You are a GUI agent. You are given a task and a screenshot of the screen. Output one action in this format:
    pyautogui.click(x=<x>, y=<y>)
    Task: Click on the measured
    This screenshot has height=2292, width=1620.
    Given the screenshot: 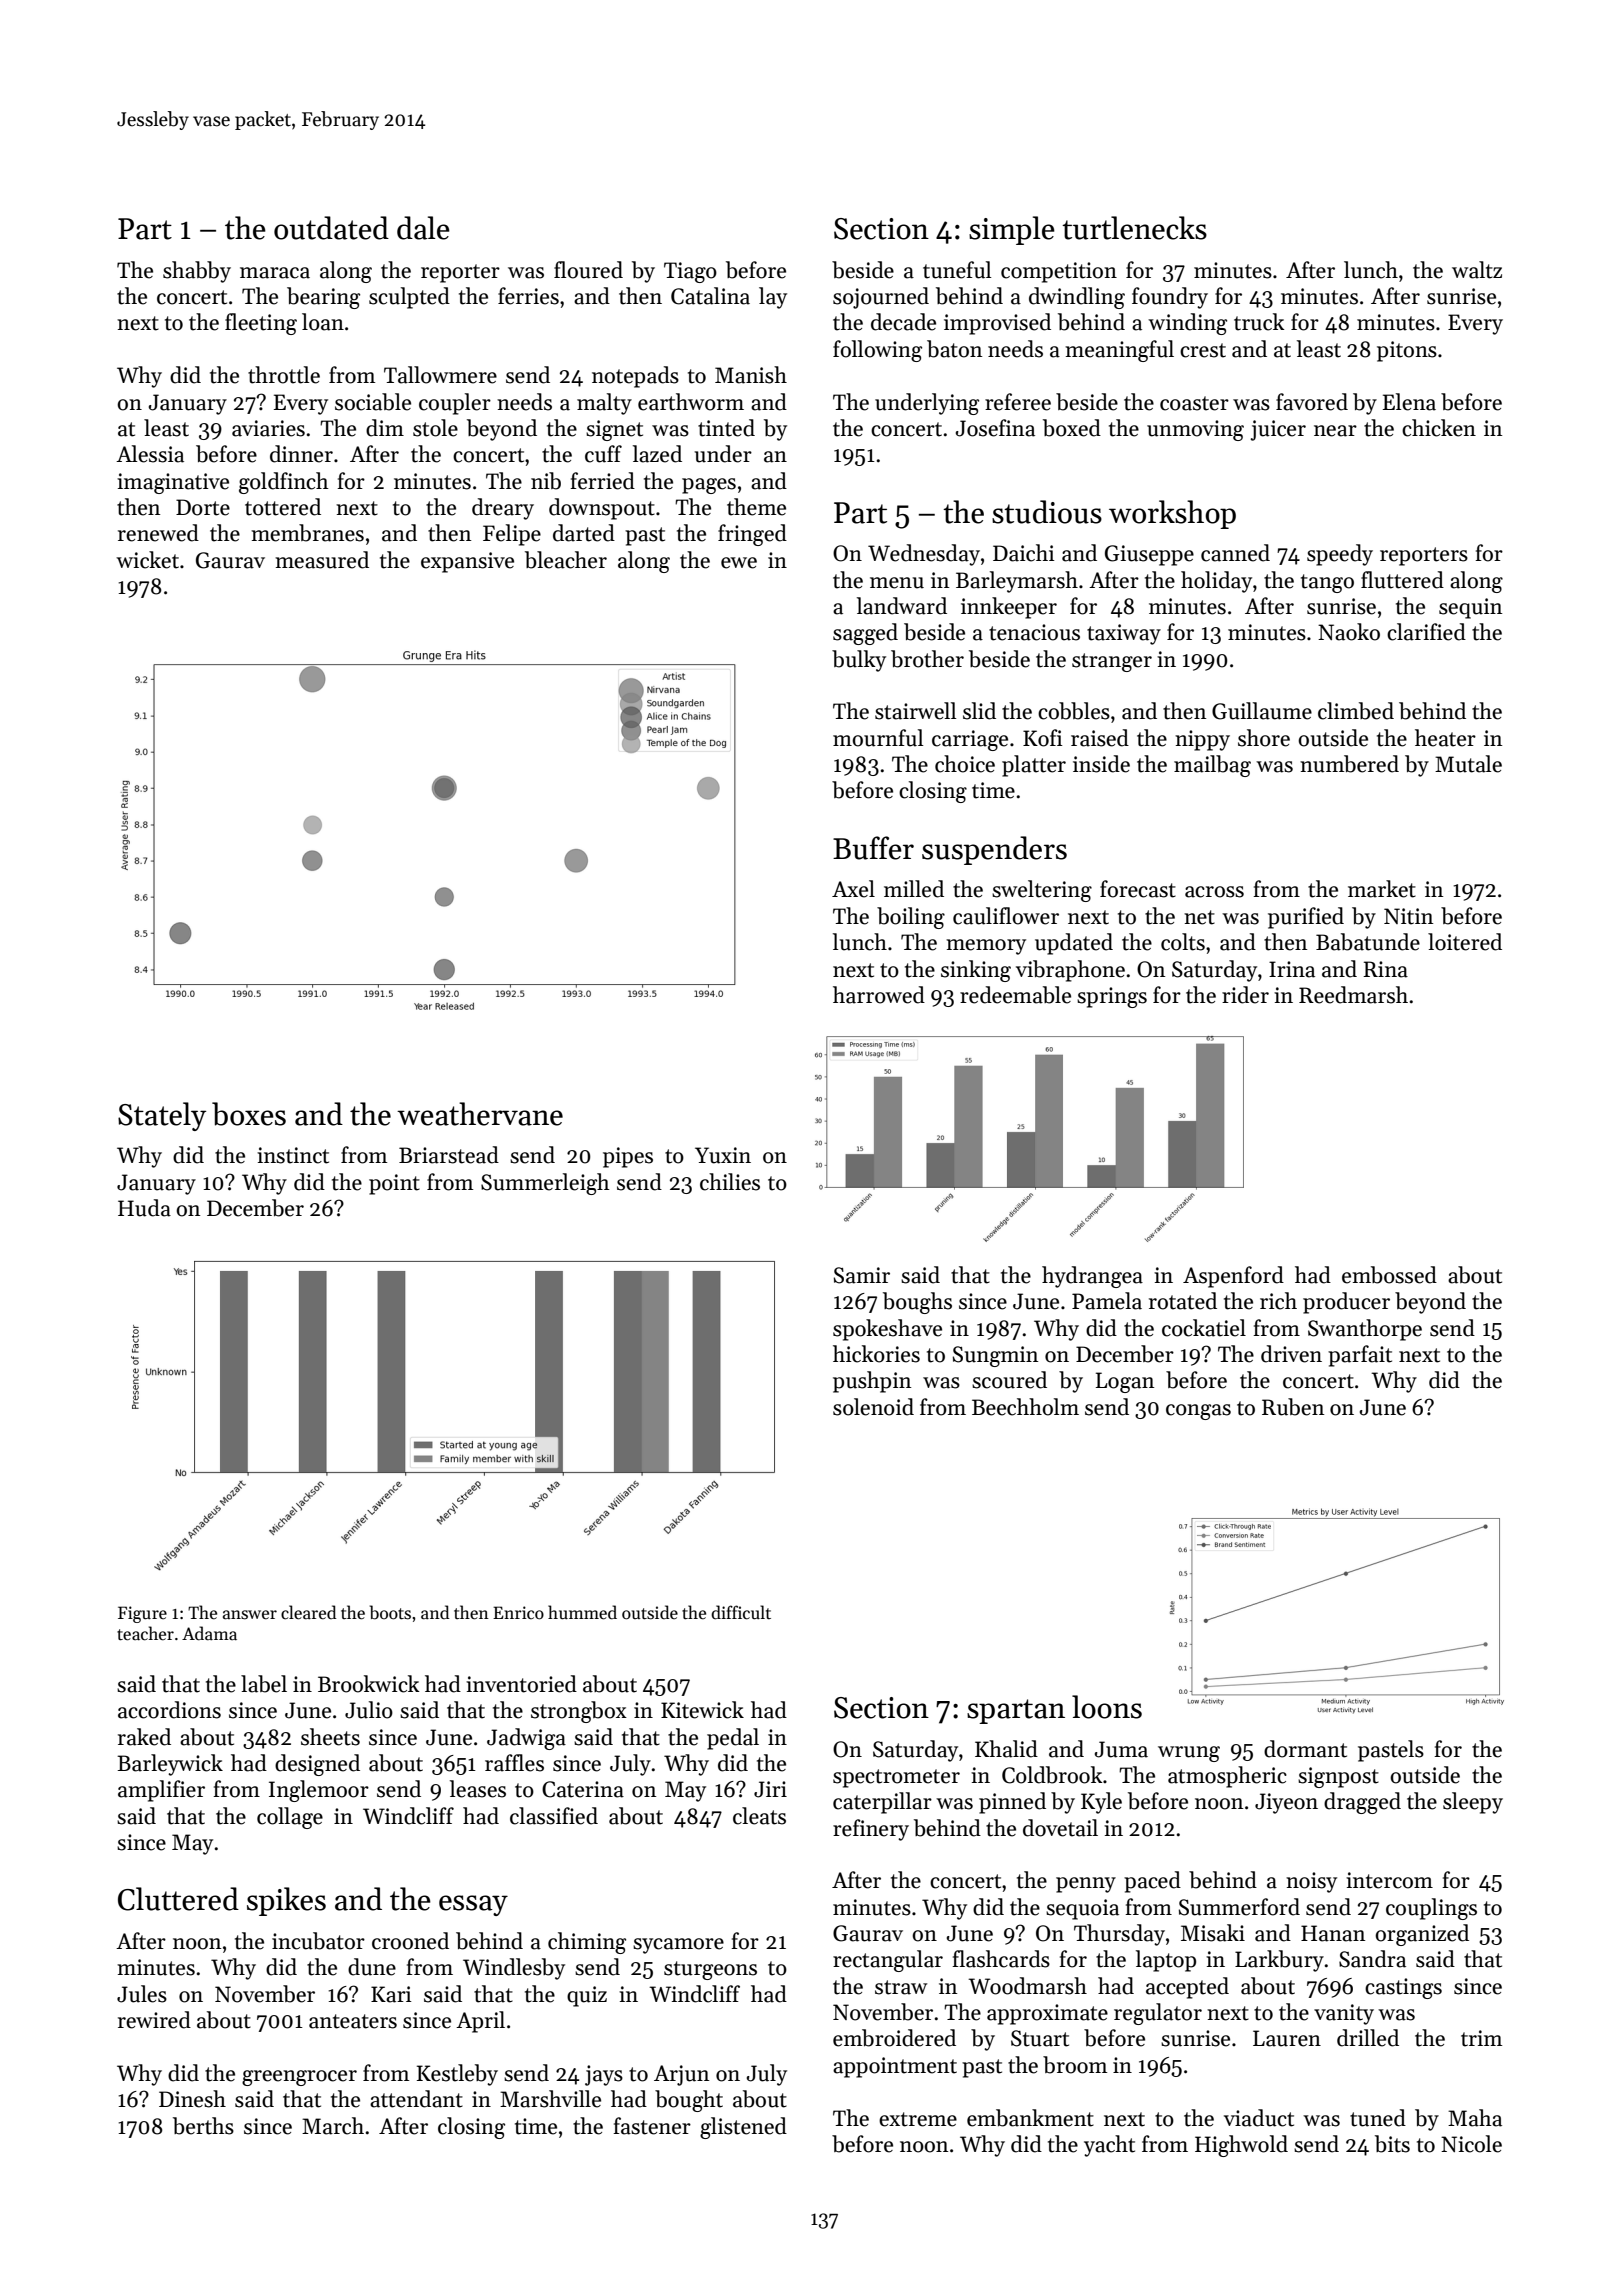 What is the action you would take?
    pyautogui.click(x=322, y=560)
